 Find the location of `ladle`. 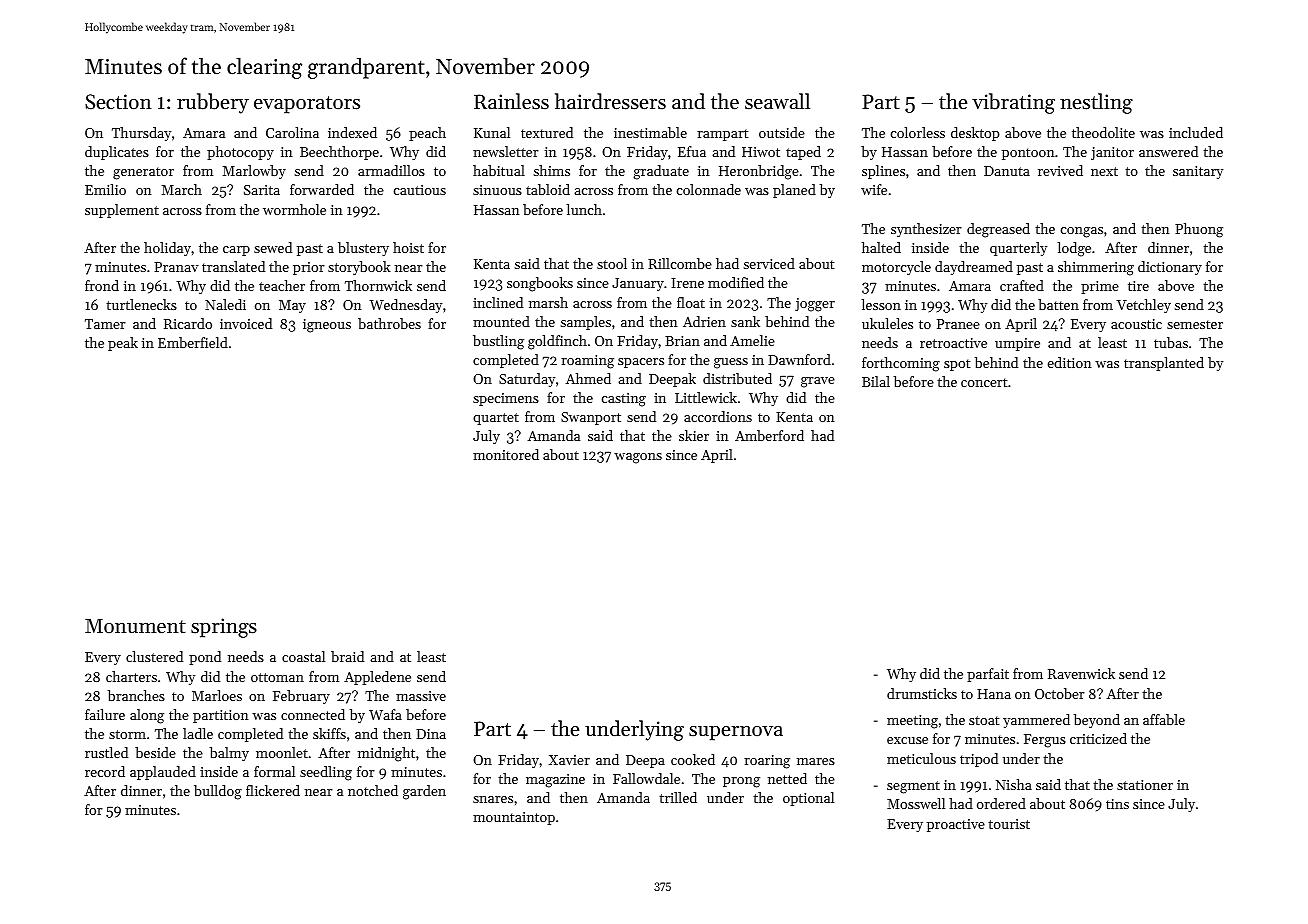

ladle is located at coordinates (198, 733).
